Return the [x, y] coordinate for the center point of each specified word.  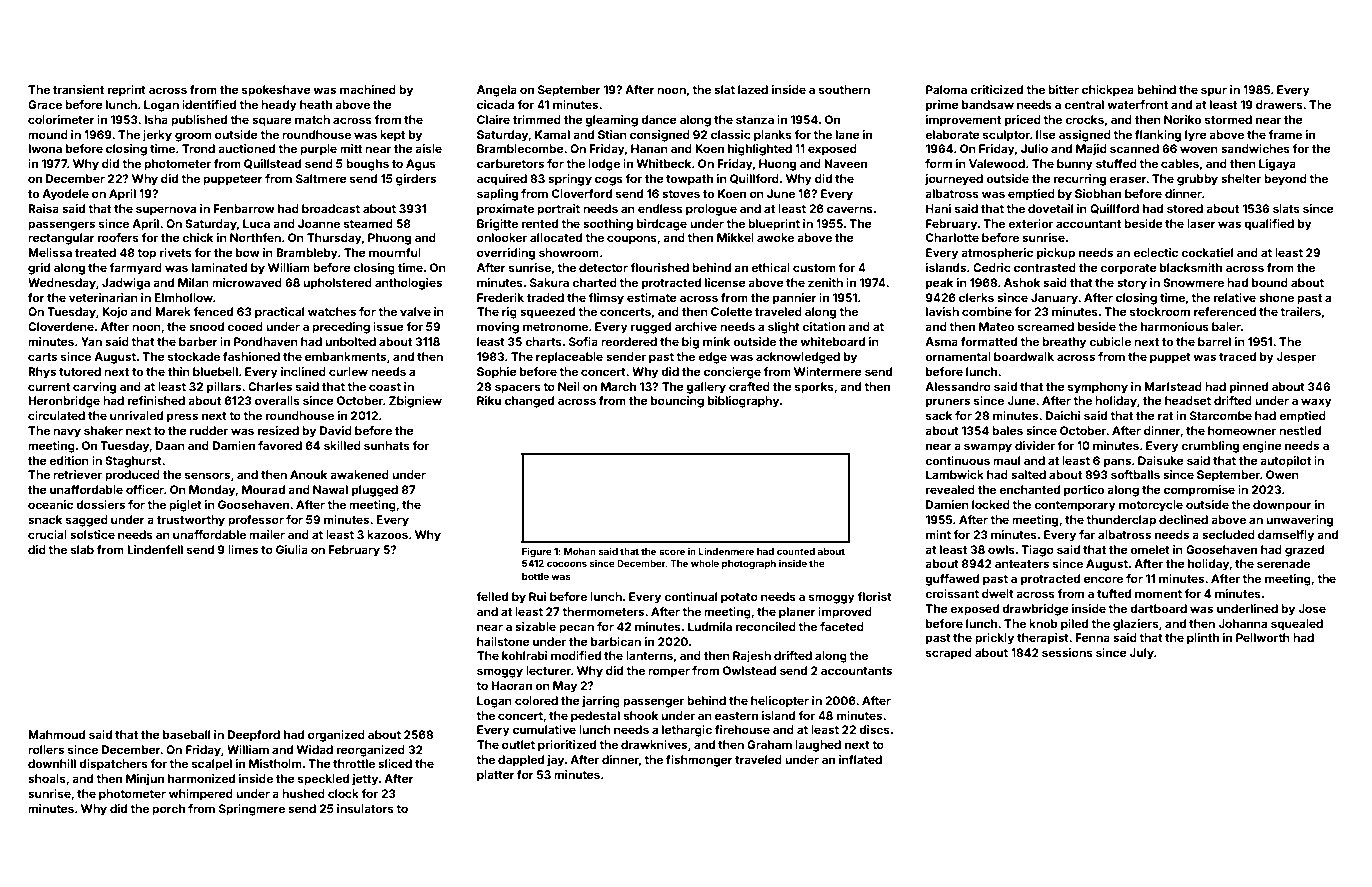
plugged [375, 491]
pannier [795, 299]
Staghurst [133, 462]
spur [1214, 92]
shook [641, 715]
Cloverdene [61, 326]
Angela [497, 91]
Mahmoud [56, 734]
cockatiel [1207, 252]
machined [368, 89]
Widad [315, 749]
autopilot [1285, 462]
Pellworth [1263, 637]
